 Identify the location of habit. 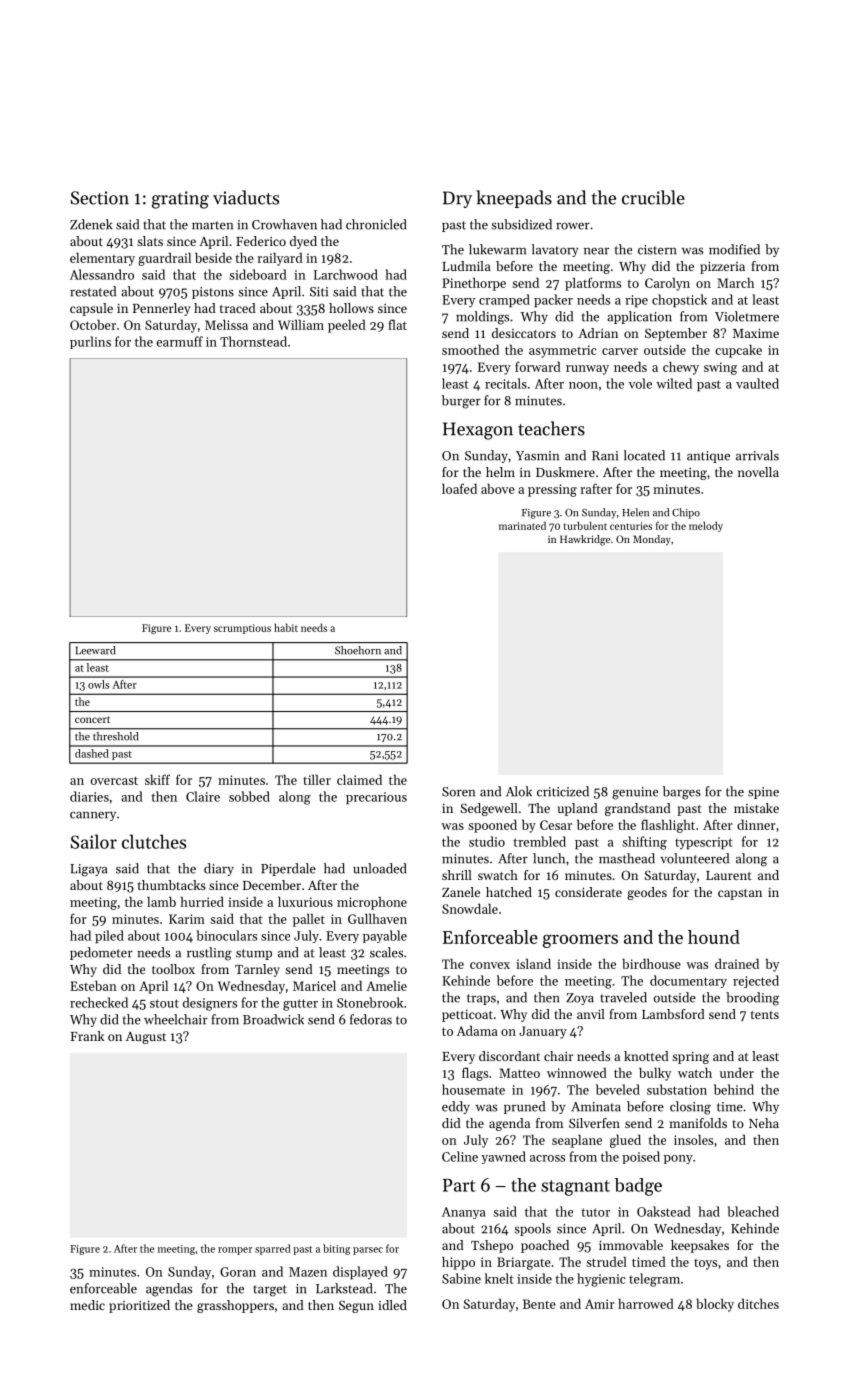
(286, 627).
